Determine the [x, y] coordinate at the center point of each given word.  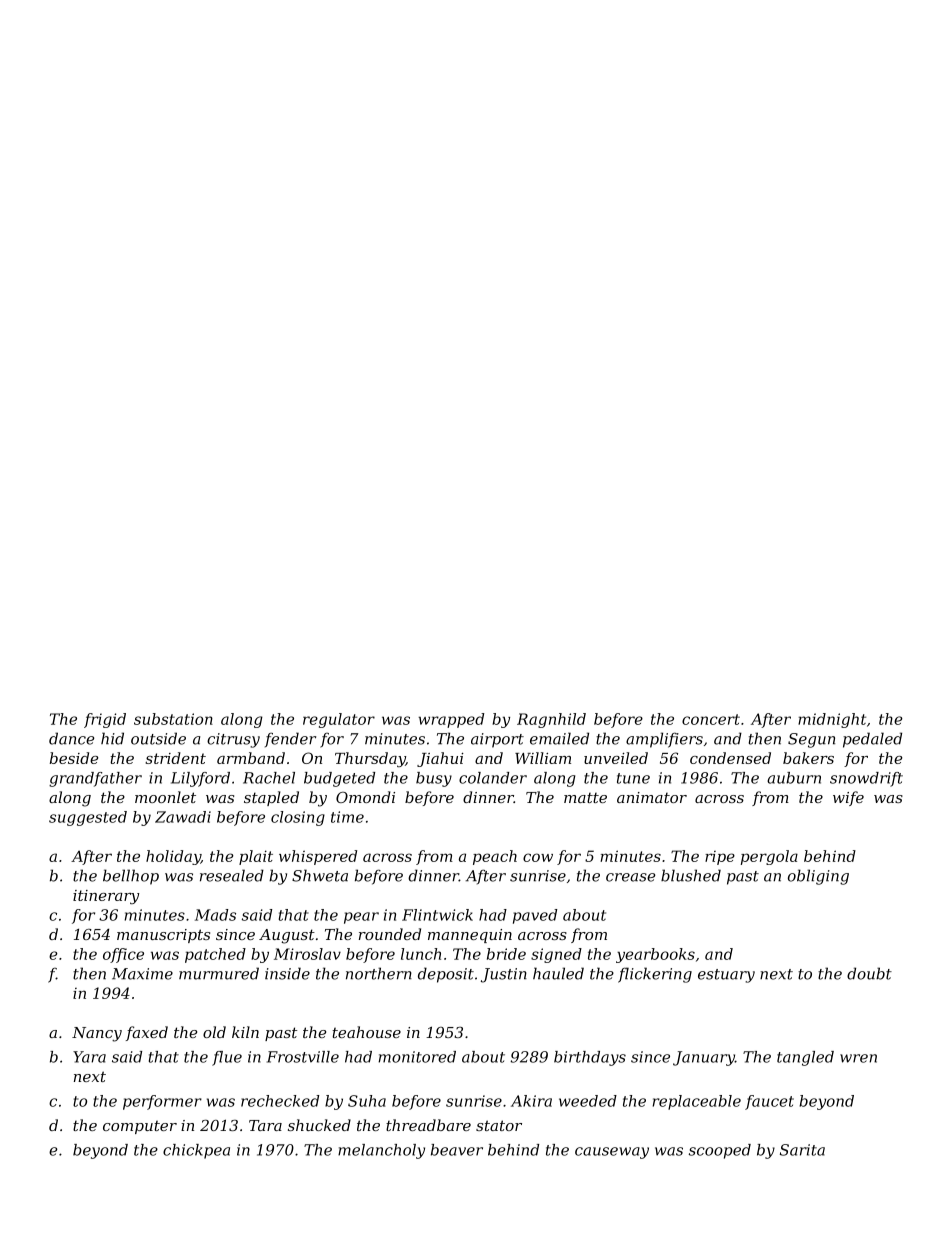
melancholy [381, 1151]
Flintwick [437, 915]
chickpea [196, 1151]
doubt [869, 973]
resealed [232, 875]
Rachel [269, 778]
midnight [832, 720]
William [543, 758]
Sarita [802, 1150]
